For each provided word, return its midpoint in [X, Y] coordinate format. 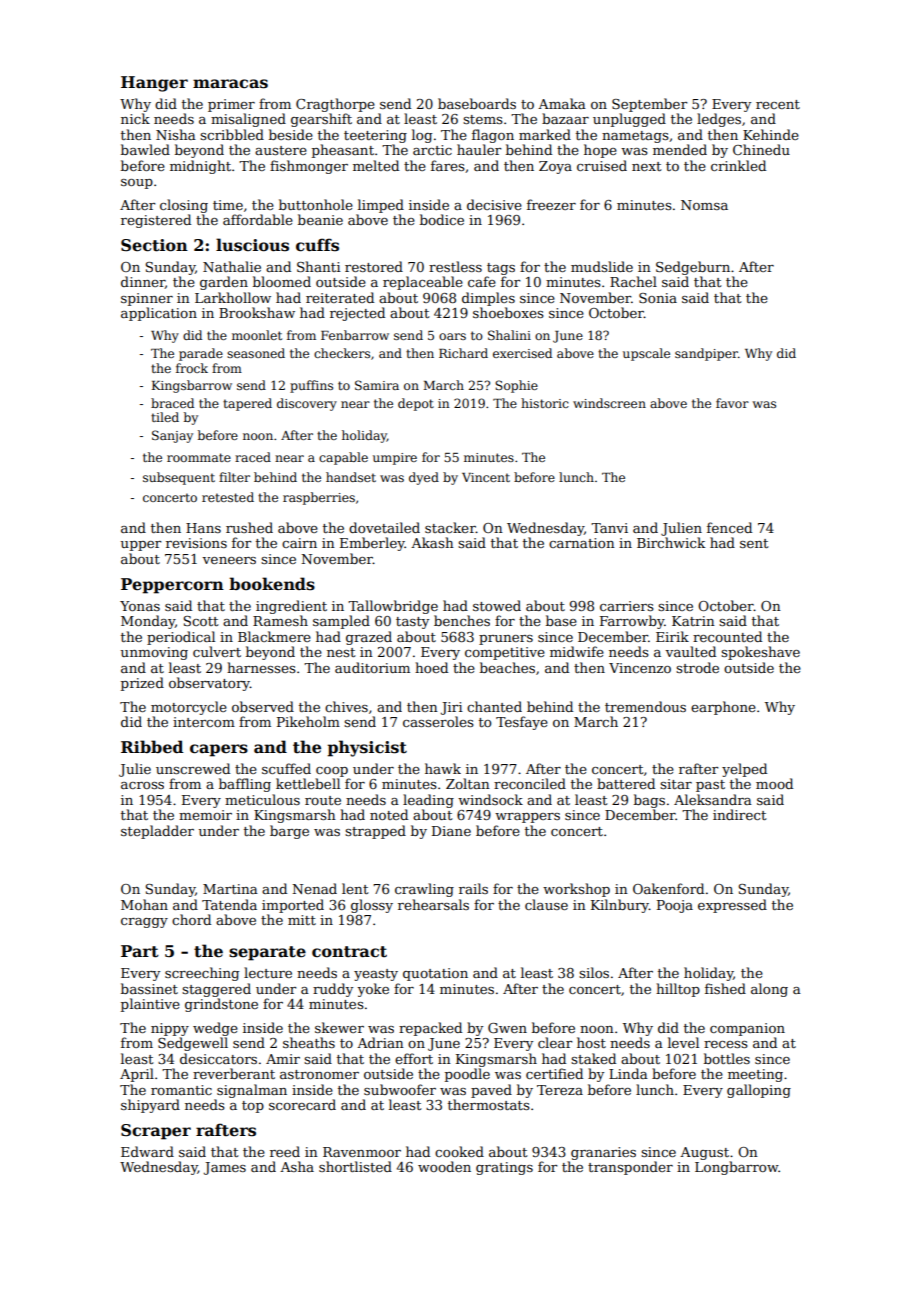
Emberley [372, 544]
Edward [147, 1151]
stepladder [157, 832]
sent [754, 543]
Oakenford [668, 888]
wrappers [527, 818]
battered [626, 783]
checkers [342, 353]
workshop [576, 890]
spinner [147, 299]
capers [219, 750]
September [649, 105]
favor [732, 403]
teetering [375, 136]
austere [281, 150]
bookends [272, 584]
